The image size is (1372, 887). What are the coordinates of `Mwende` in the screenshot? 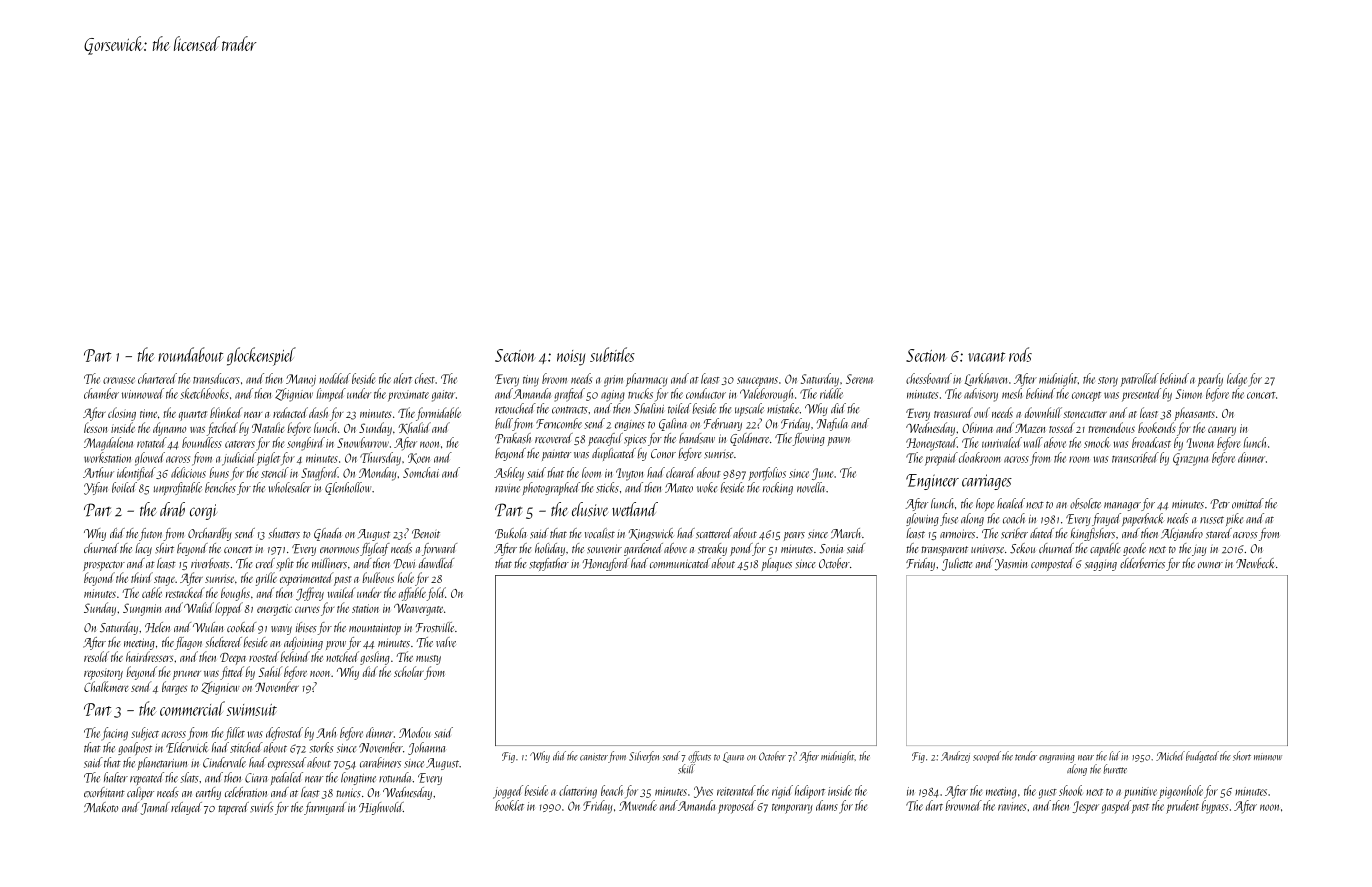 It's located at (638, 805).
